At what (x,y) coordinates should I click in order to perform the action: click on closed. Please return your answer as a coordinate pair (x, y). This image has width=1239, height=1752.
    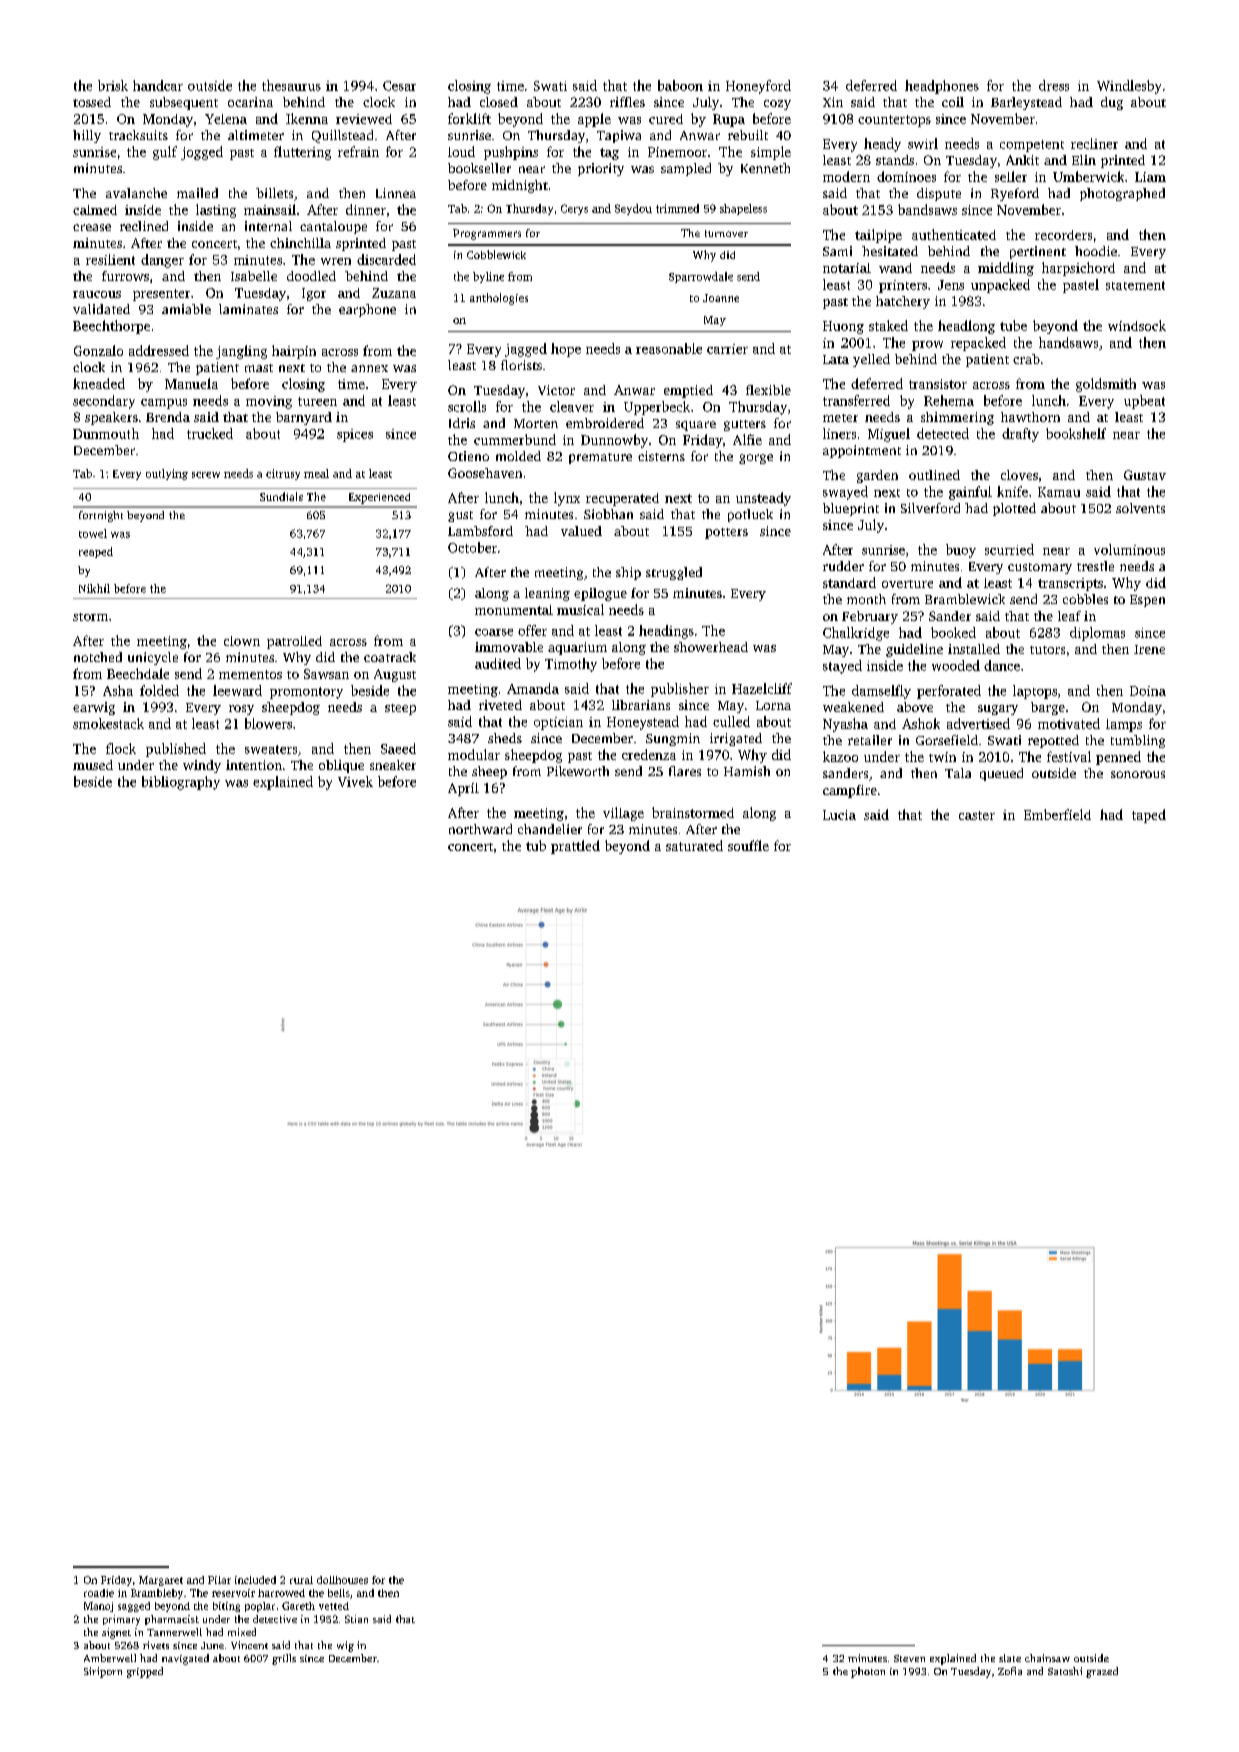
    Looking at the image, I should click on (499, 102).
